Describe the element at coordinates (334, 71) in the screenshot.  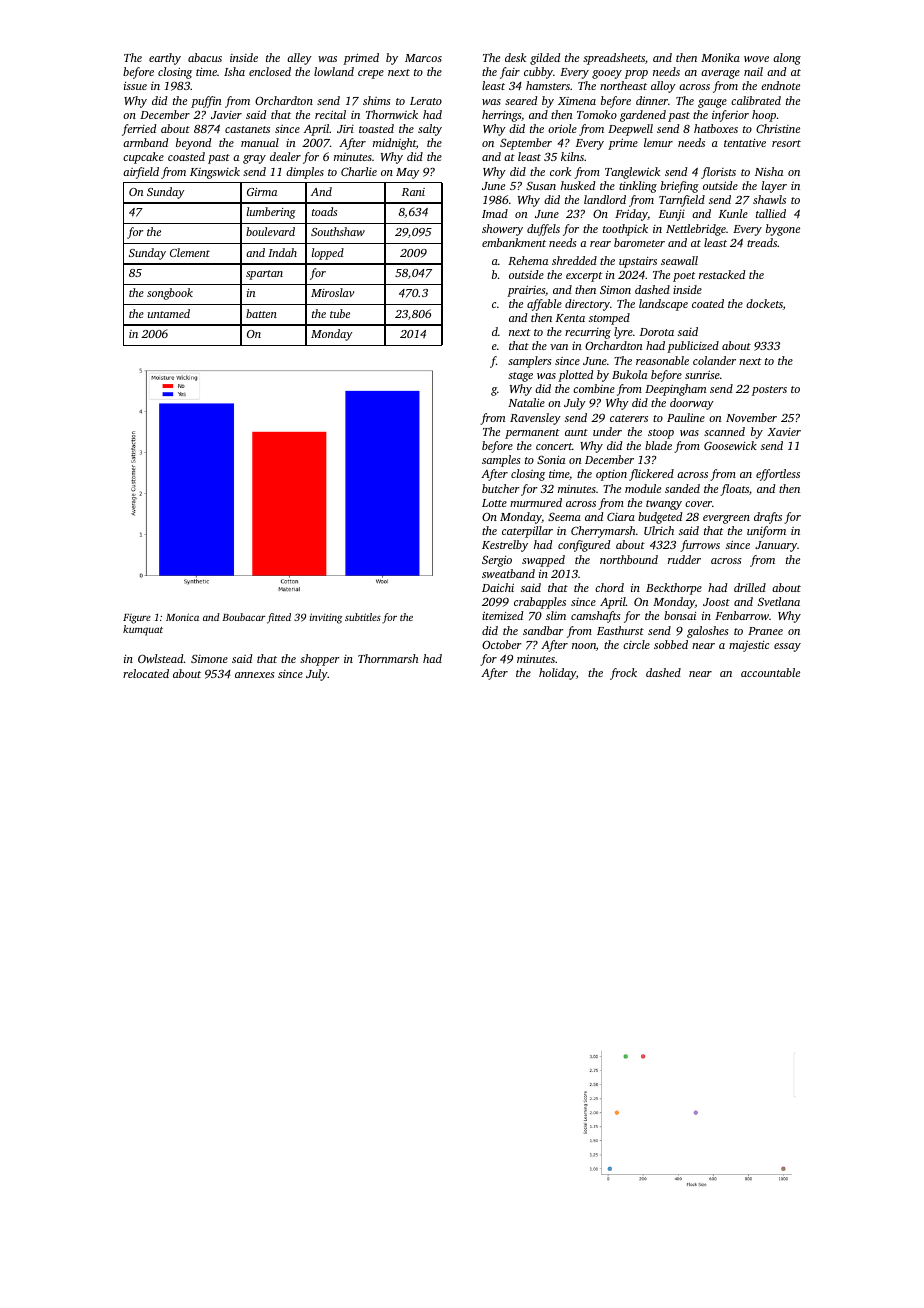
I see `lowland` at that location.
